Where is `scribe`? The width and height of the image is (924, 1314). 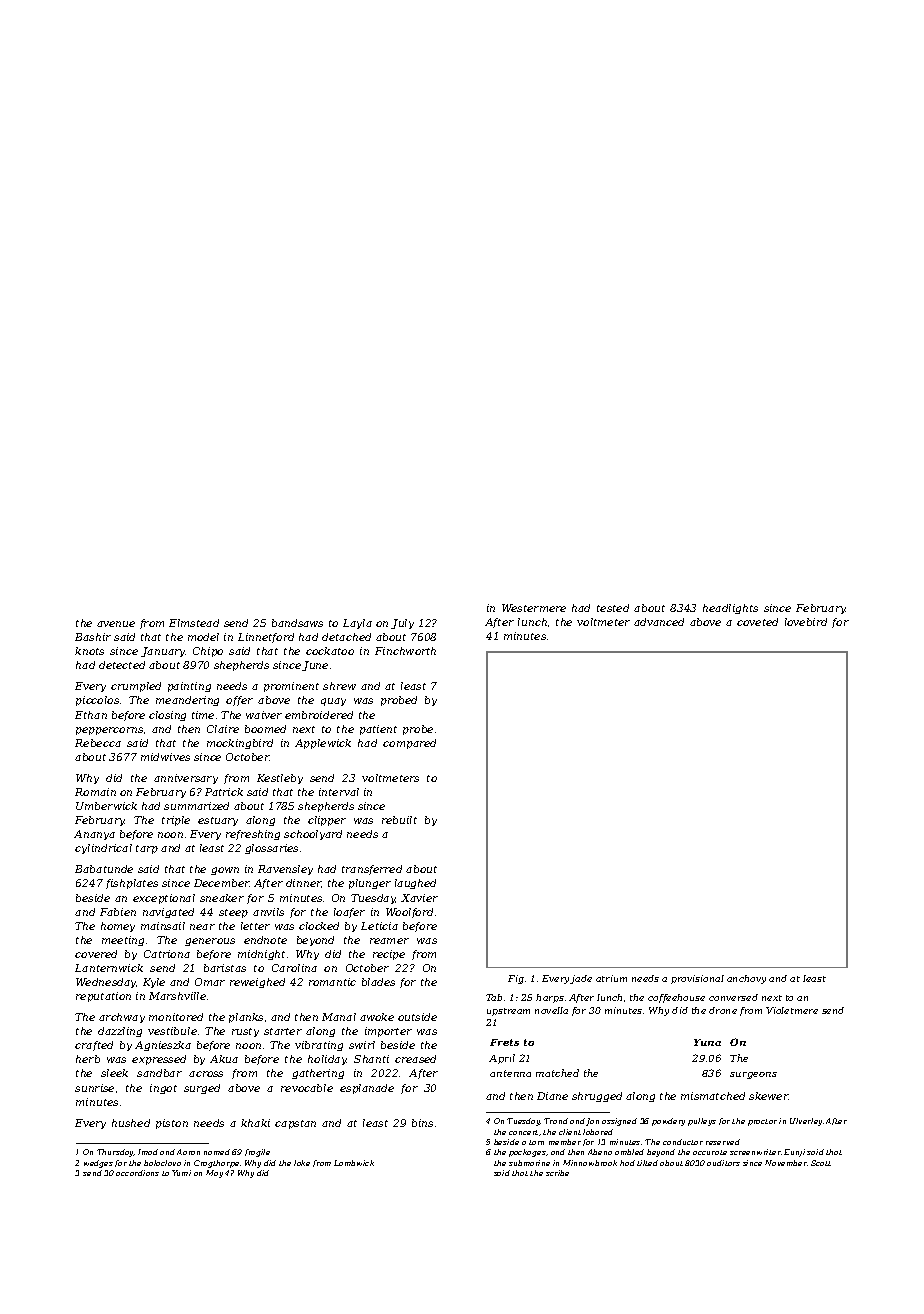 scribe is located at coordinates (557, 1173).
